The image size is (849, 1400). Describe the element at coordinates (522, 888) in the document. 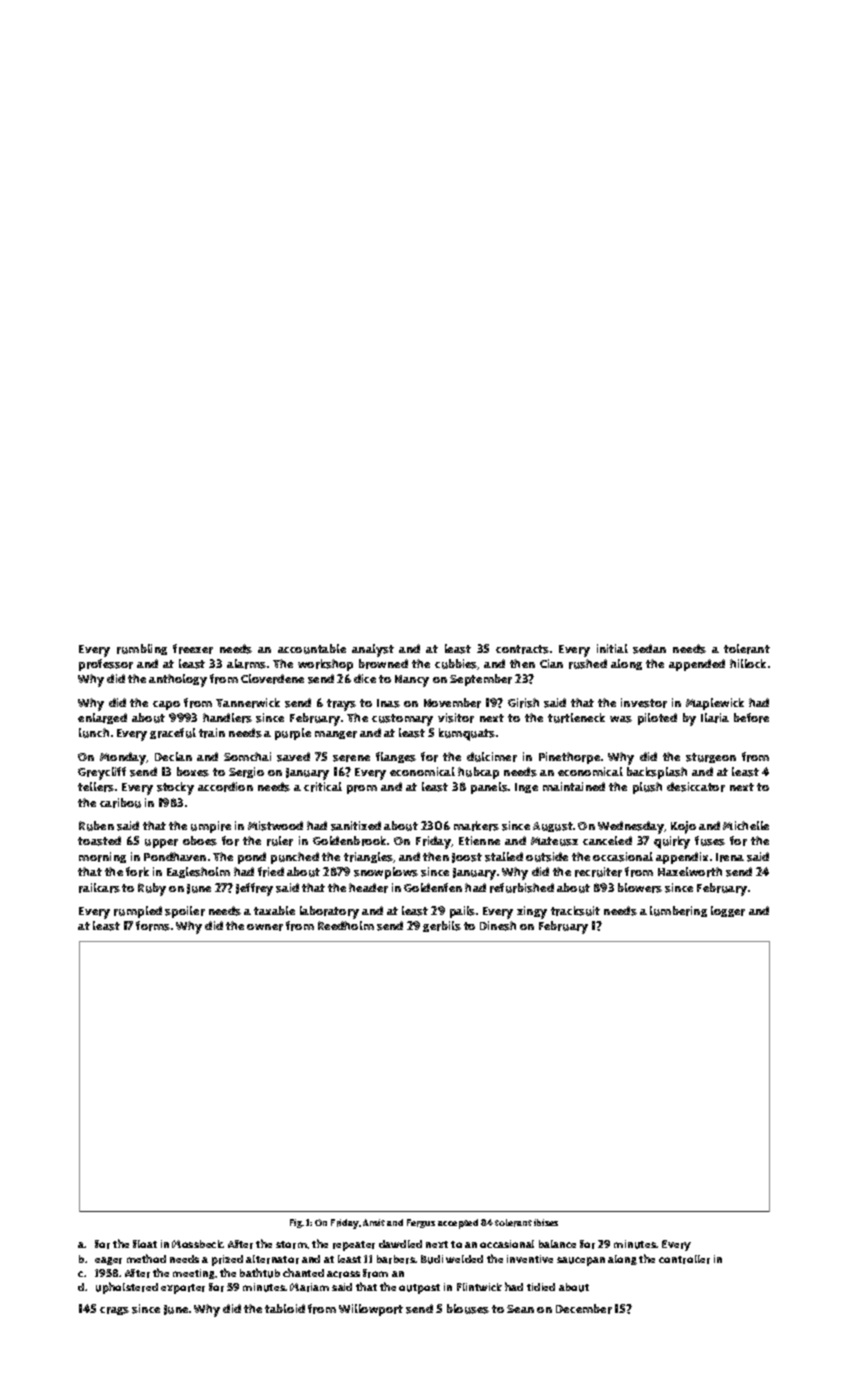

I see `refurbished` at that location.
